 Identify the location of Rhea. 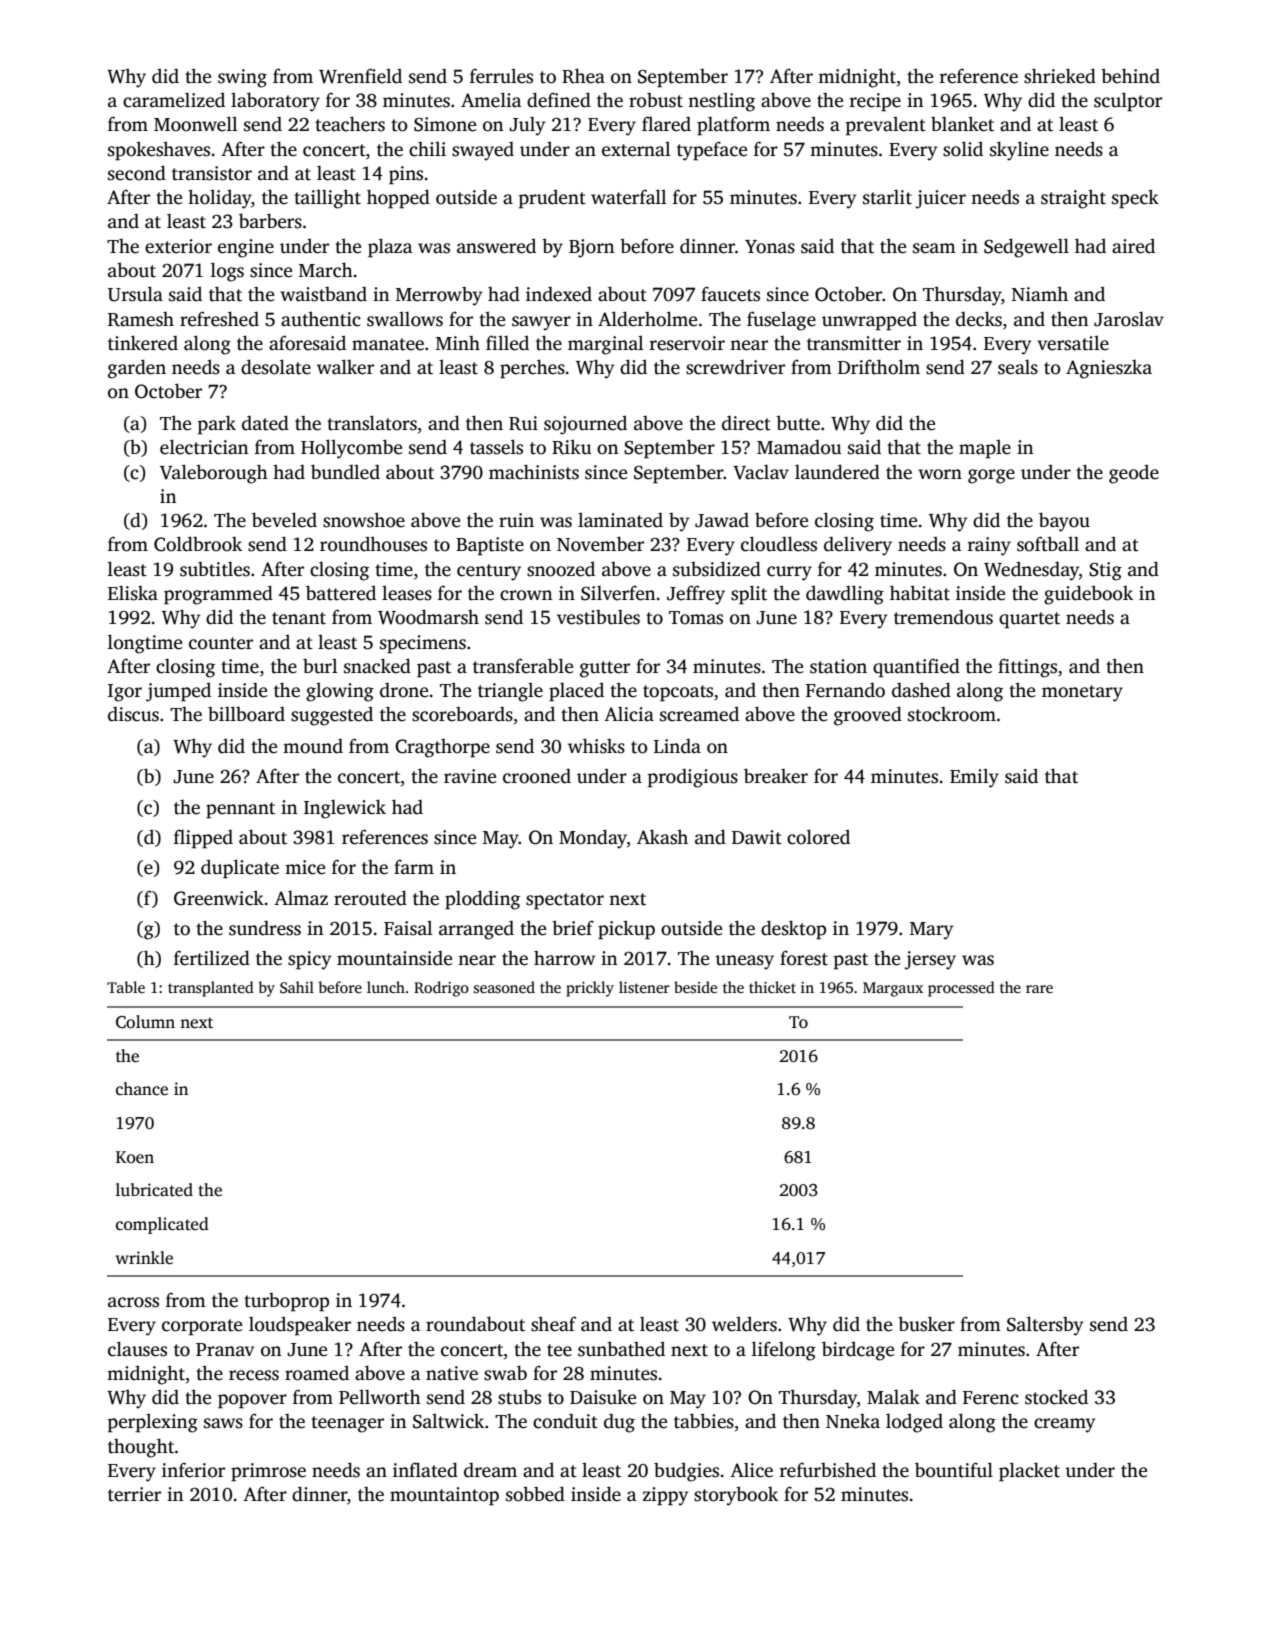
(583, 76).
